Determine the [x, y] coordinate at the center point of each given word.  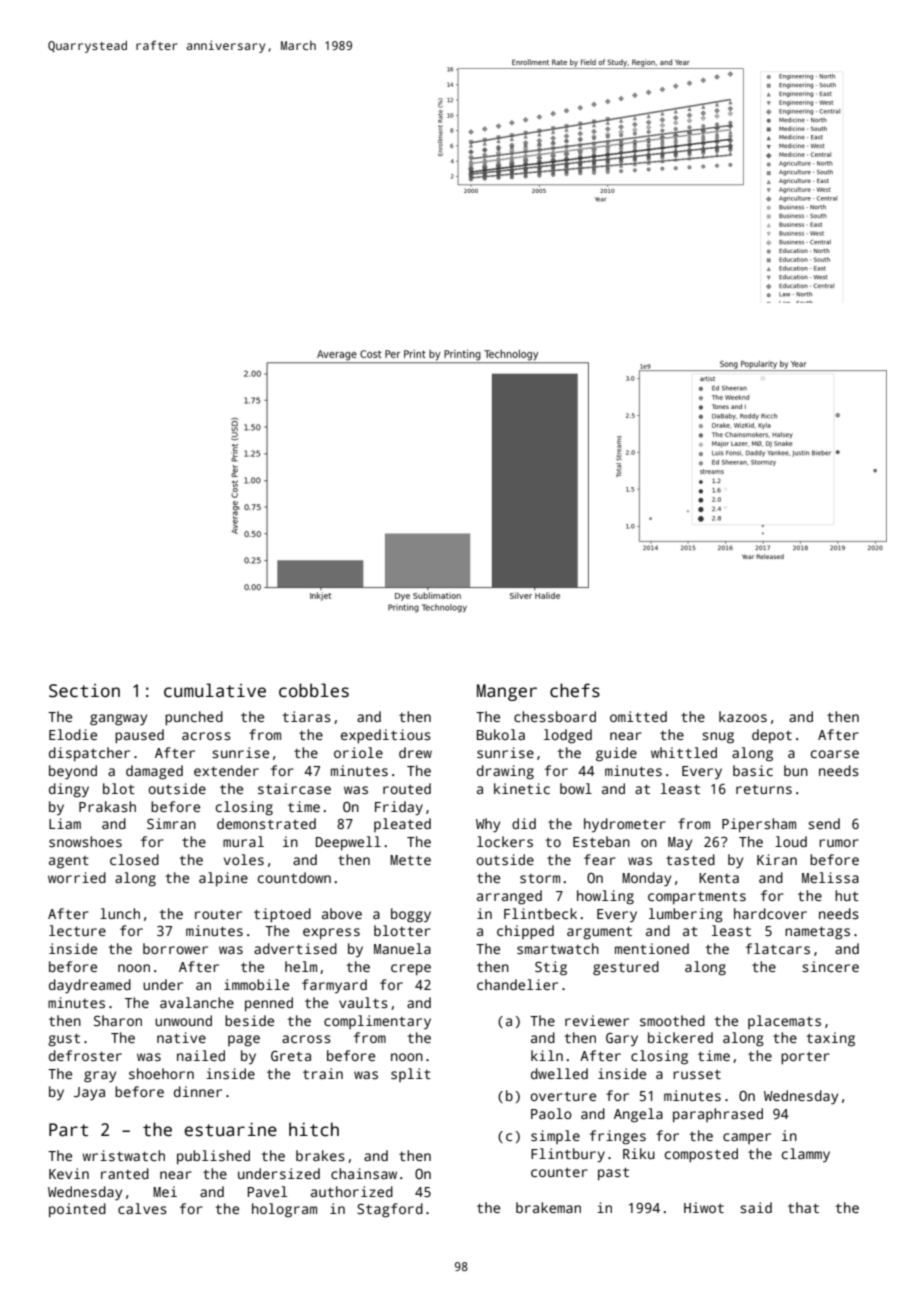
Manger [507, 692]
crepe [411, 969]
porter [805, 1058]
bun [796, 770]
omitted [638, 716]
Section [84, 691]
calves [142, 1208]
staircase [294, 788]
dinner [198, 1091]
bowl [576, 788]
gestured [626, 968]
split [411, 1075]
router [218, 914]
